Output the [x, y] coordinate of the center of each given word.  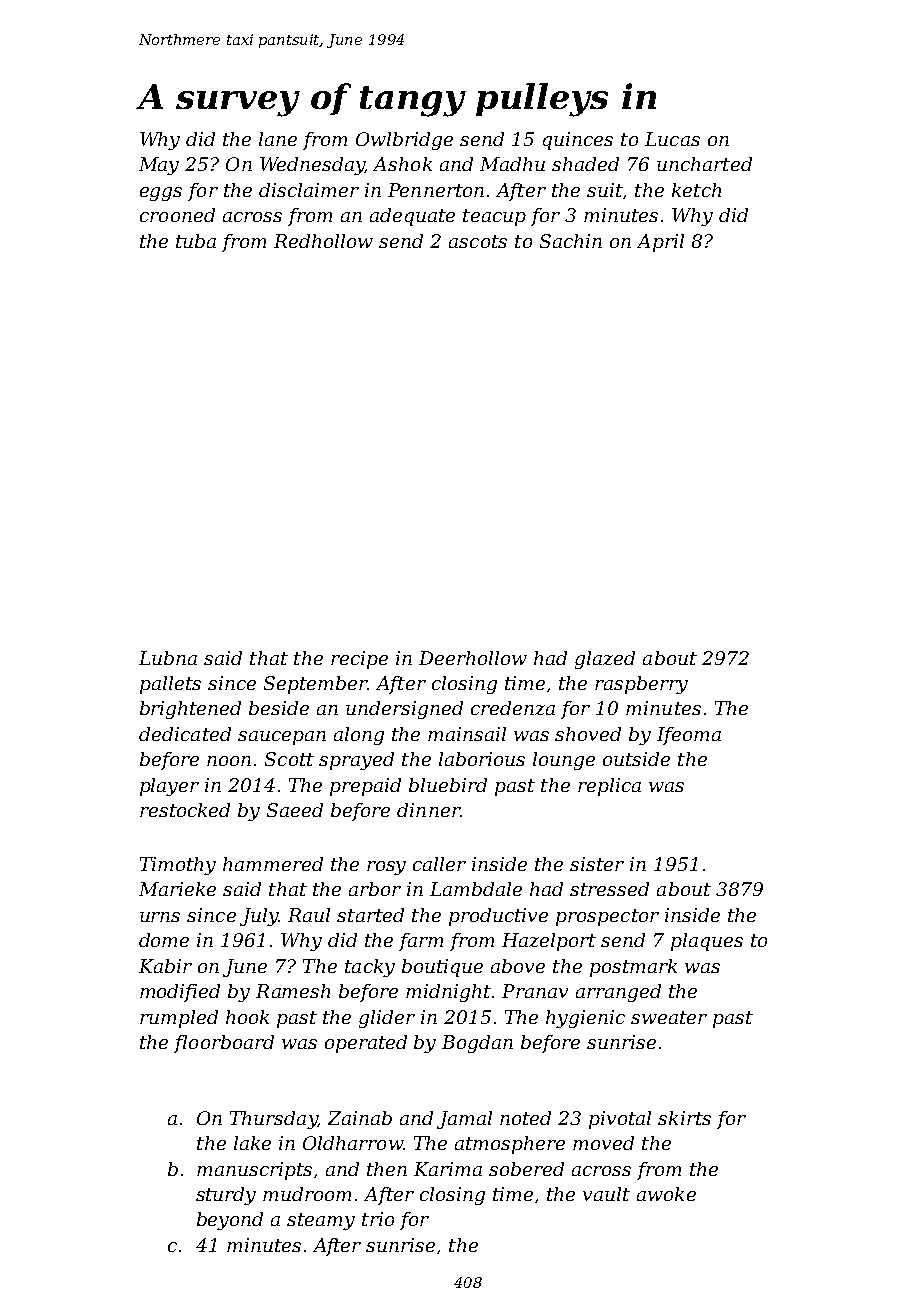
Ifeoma [689, 736]
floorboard [224, 1044]
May [159, 166]
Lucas [672, 139]
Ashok [402, 164]
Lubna [168, 658]
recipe [359, 660]
